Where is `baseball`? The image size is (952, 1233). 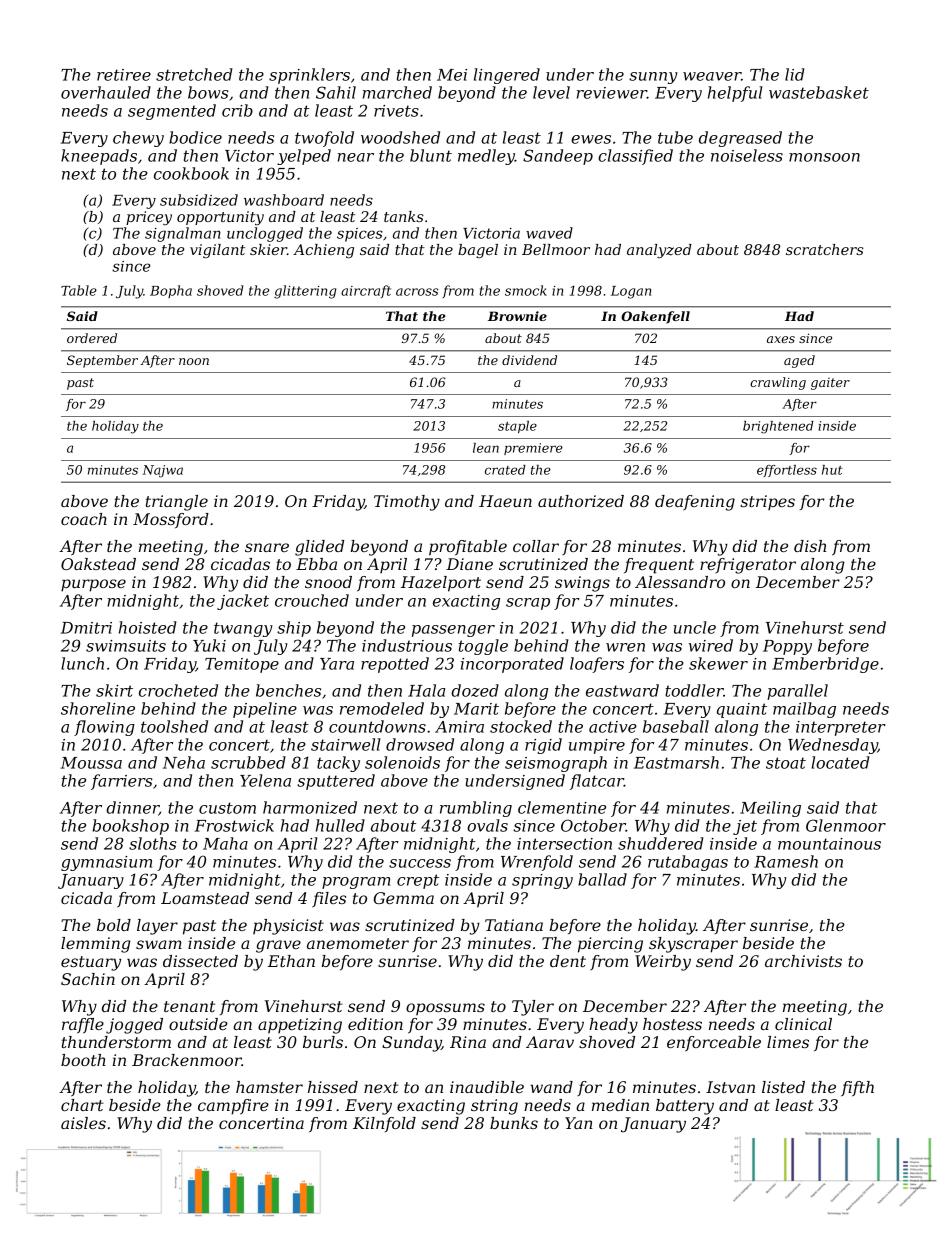
baseball is located at coordinates (676, 726).
